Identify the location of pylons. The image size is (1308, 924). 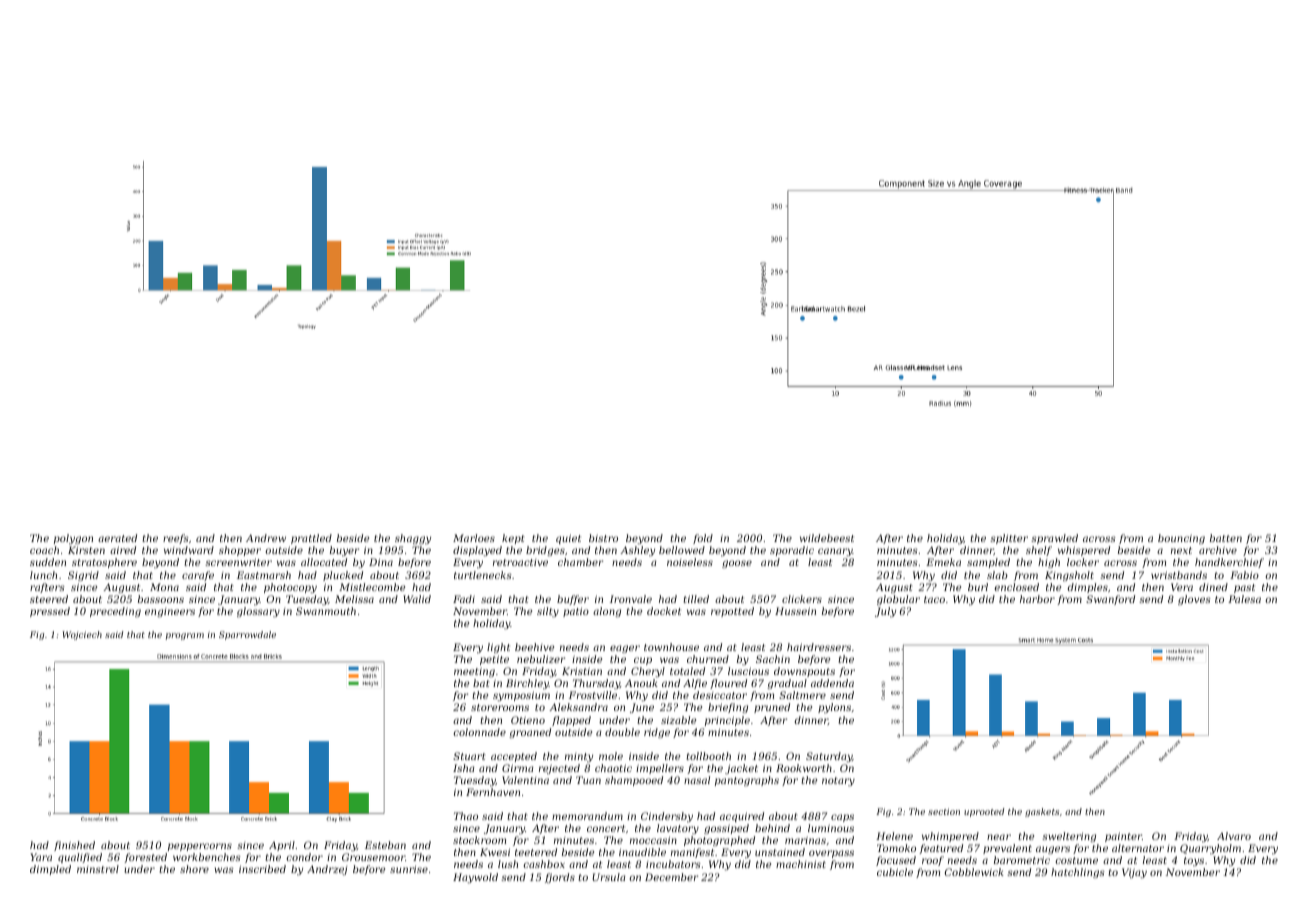
(834, 708).
